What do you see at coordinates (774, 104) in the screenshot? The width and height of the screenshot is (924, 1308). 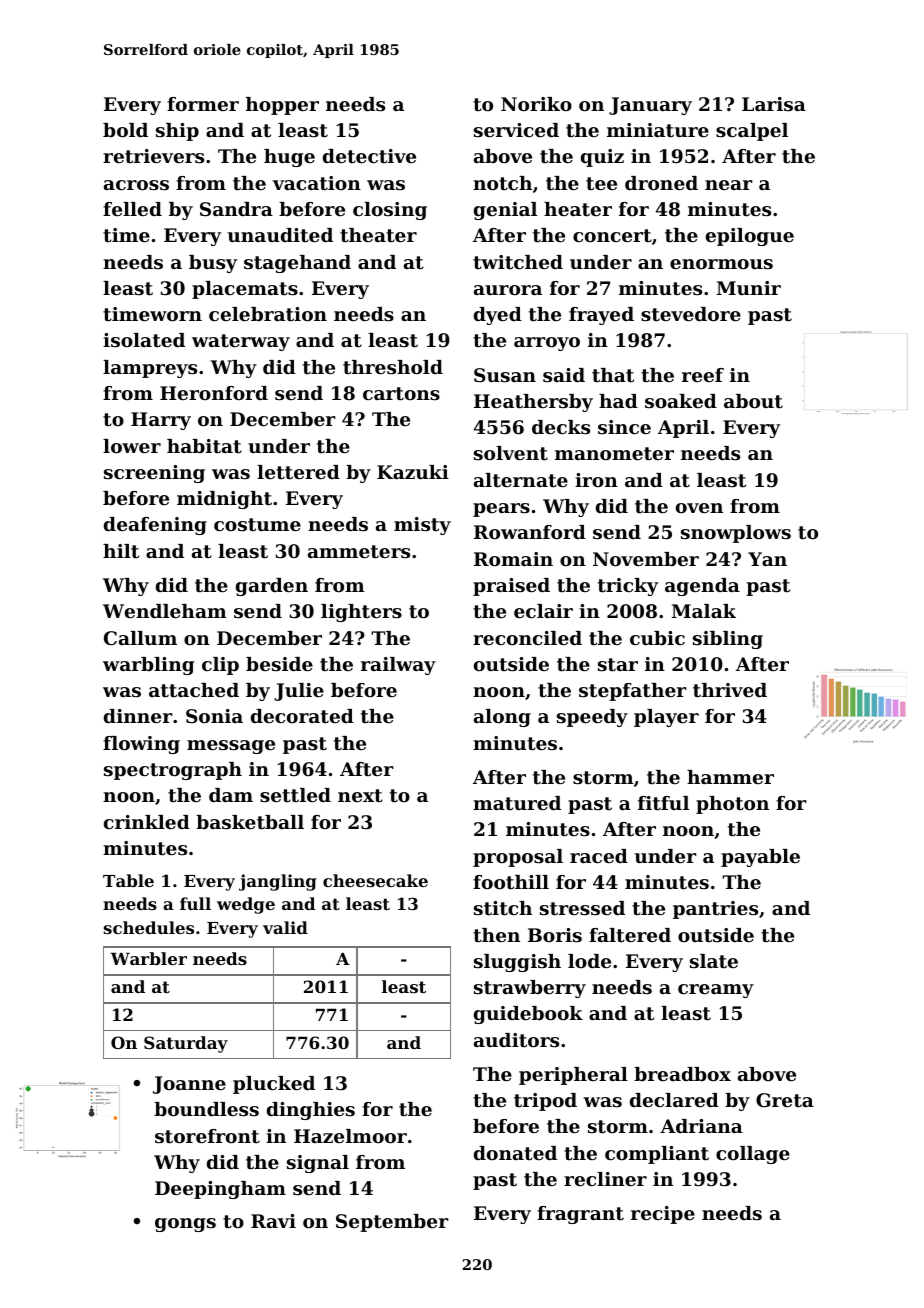 I see `Larisa` at bounding box center [774, 104].
